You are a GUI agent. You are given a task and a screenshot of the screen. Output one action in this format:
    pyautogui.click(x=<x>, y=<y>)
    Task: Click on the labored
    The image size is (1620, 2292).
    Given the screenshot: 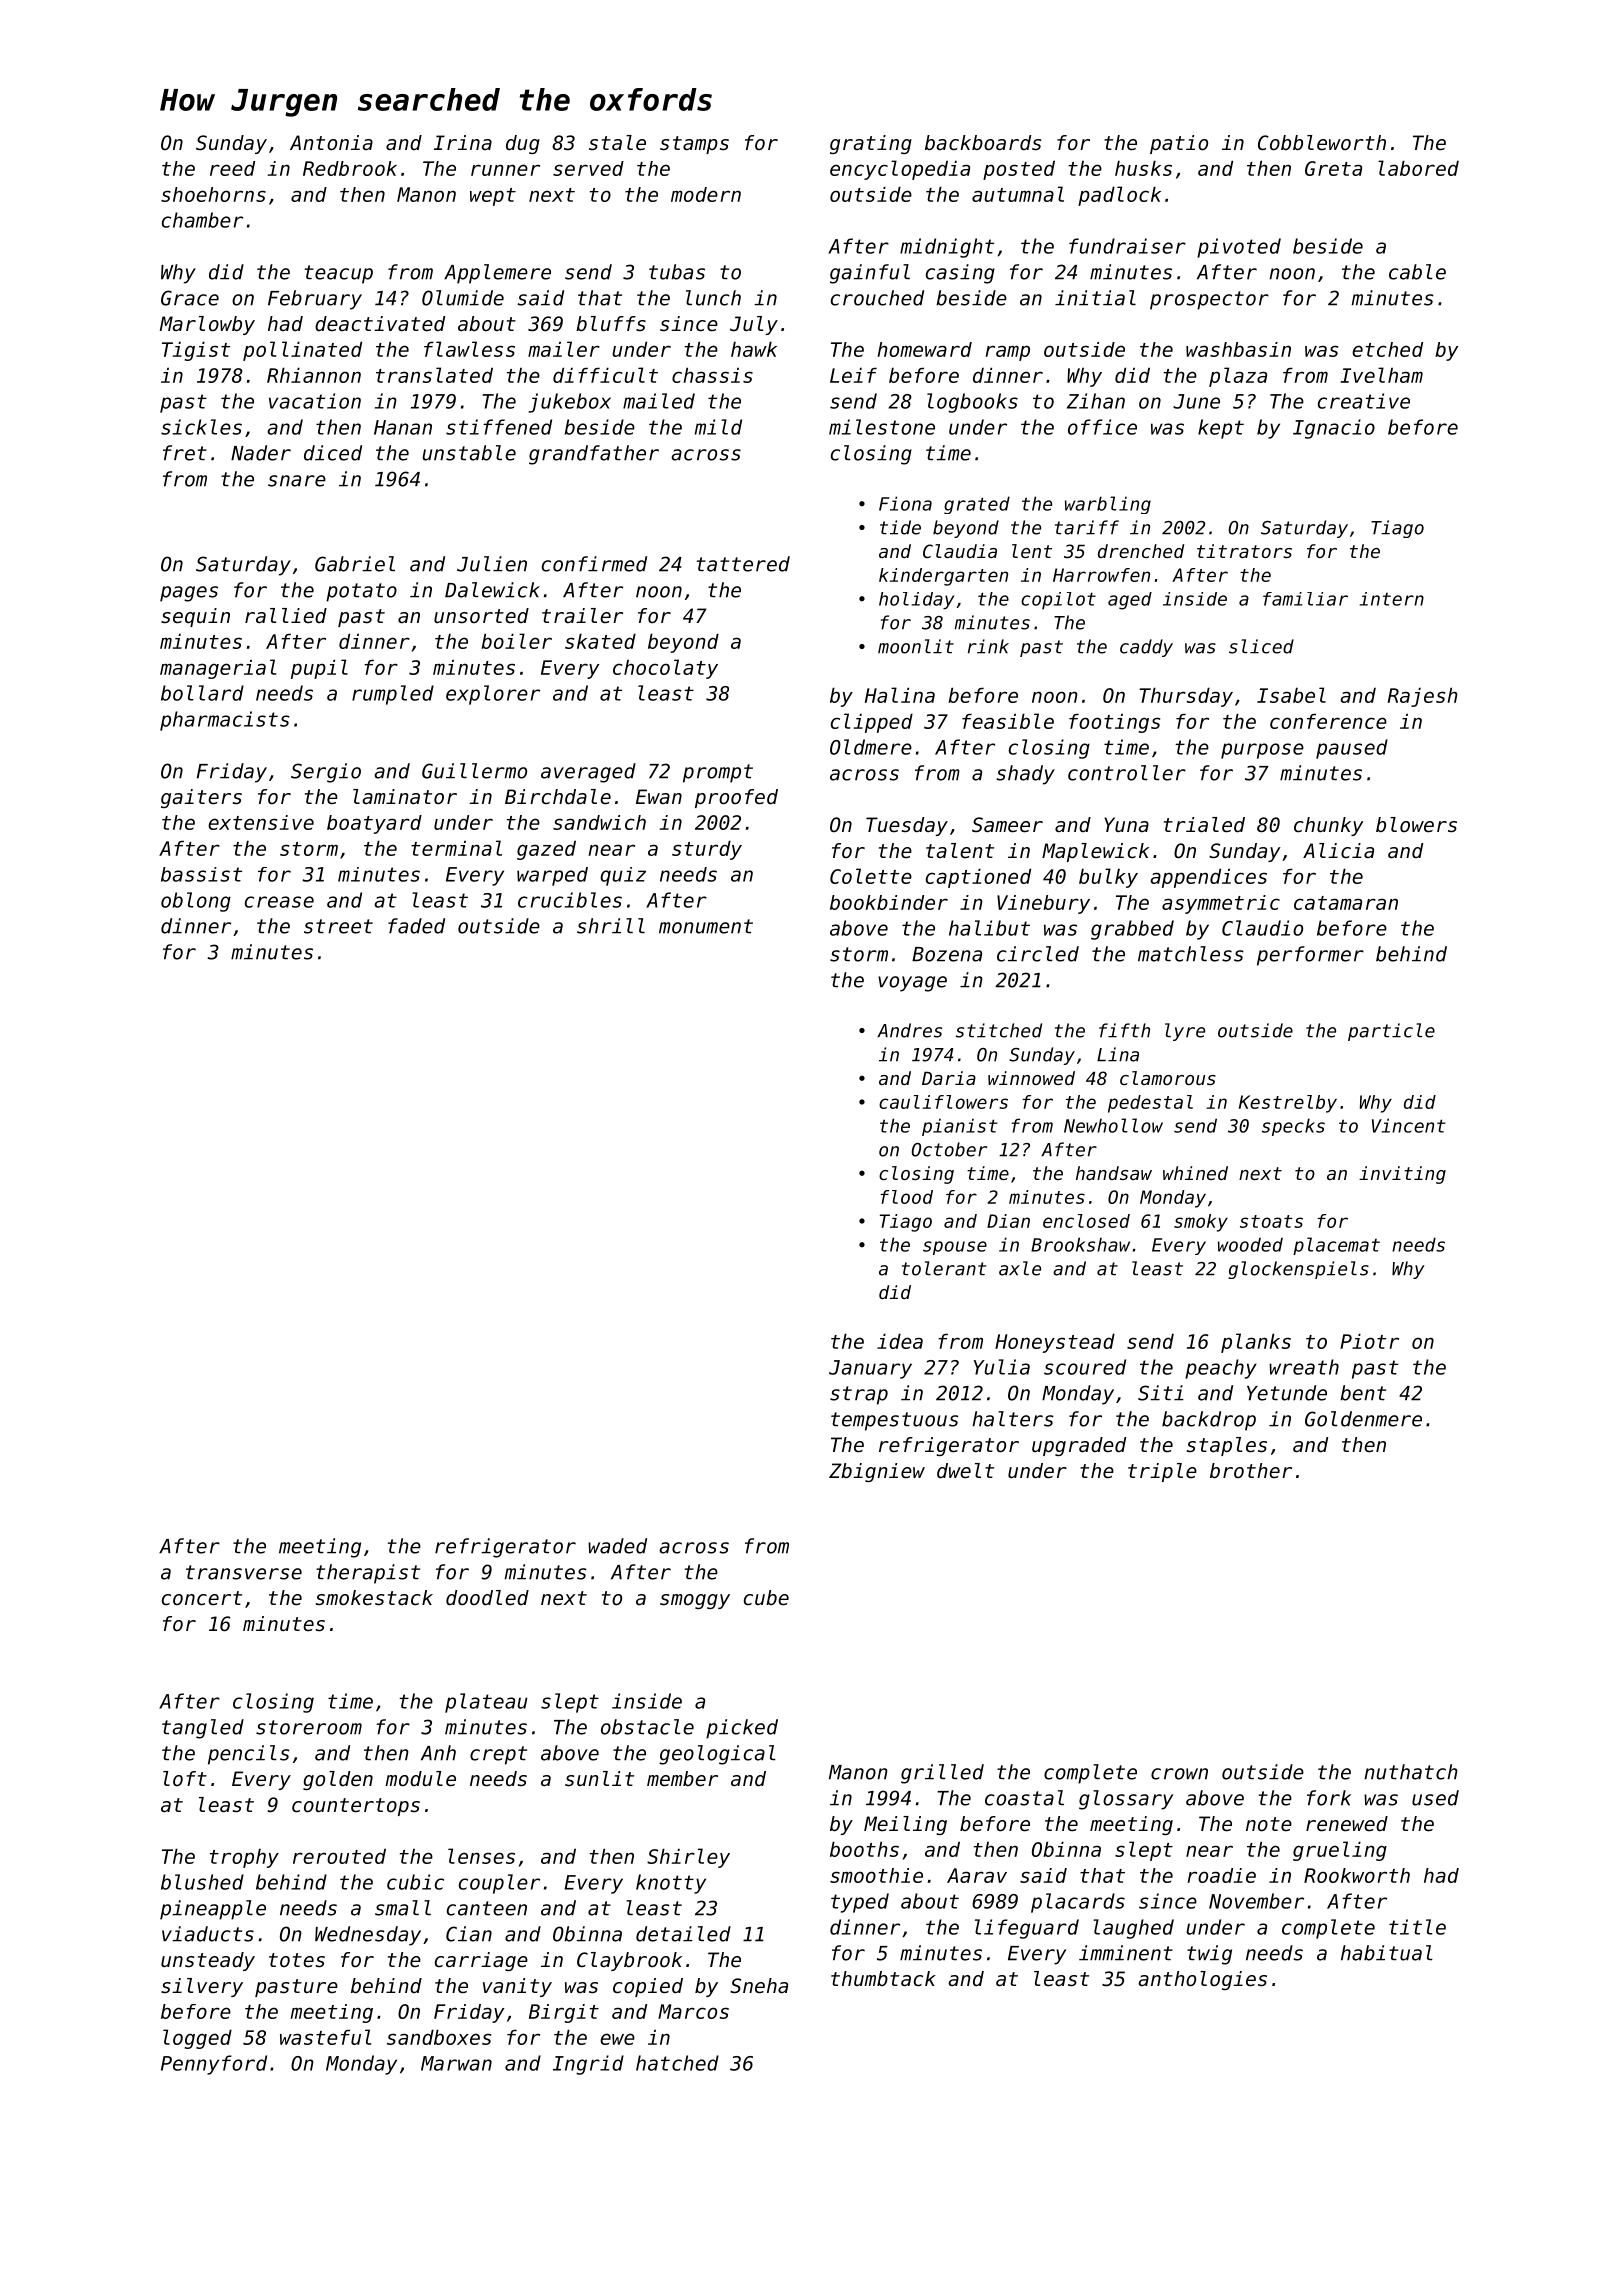 What is the action you would take?
    pyautogui.click(x=1418, y=168)
